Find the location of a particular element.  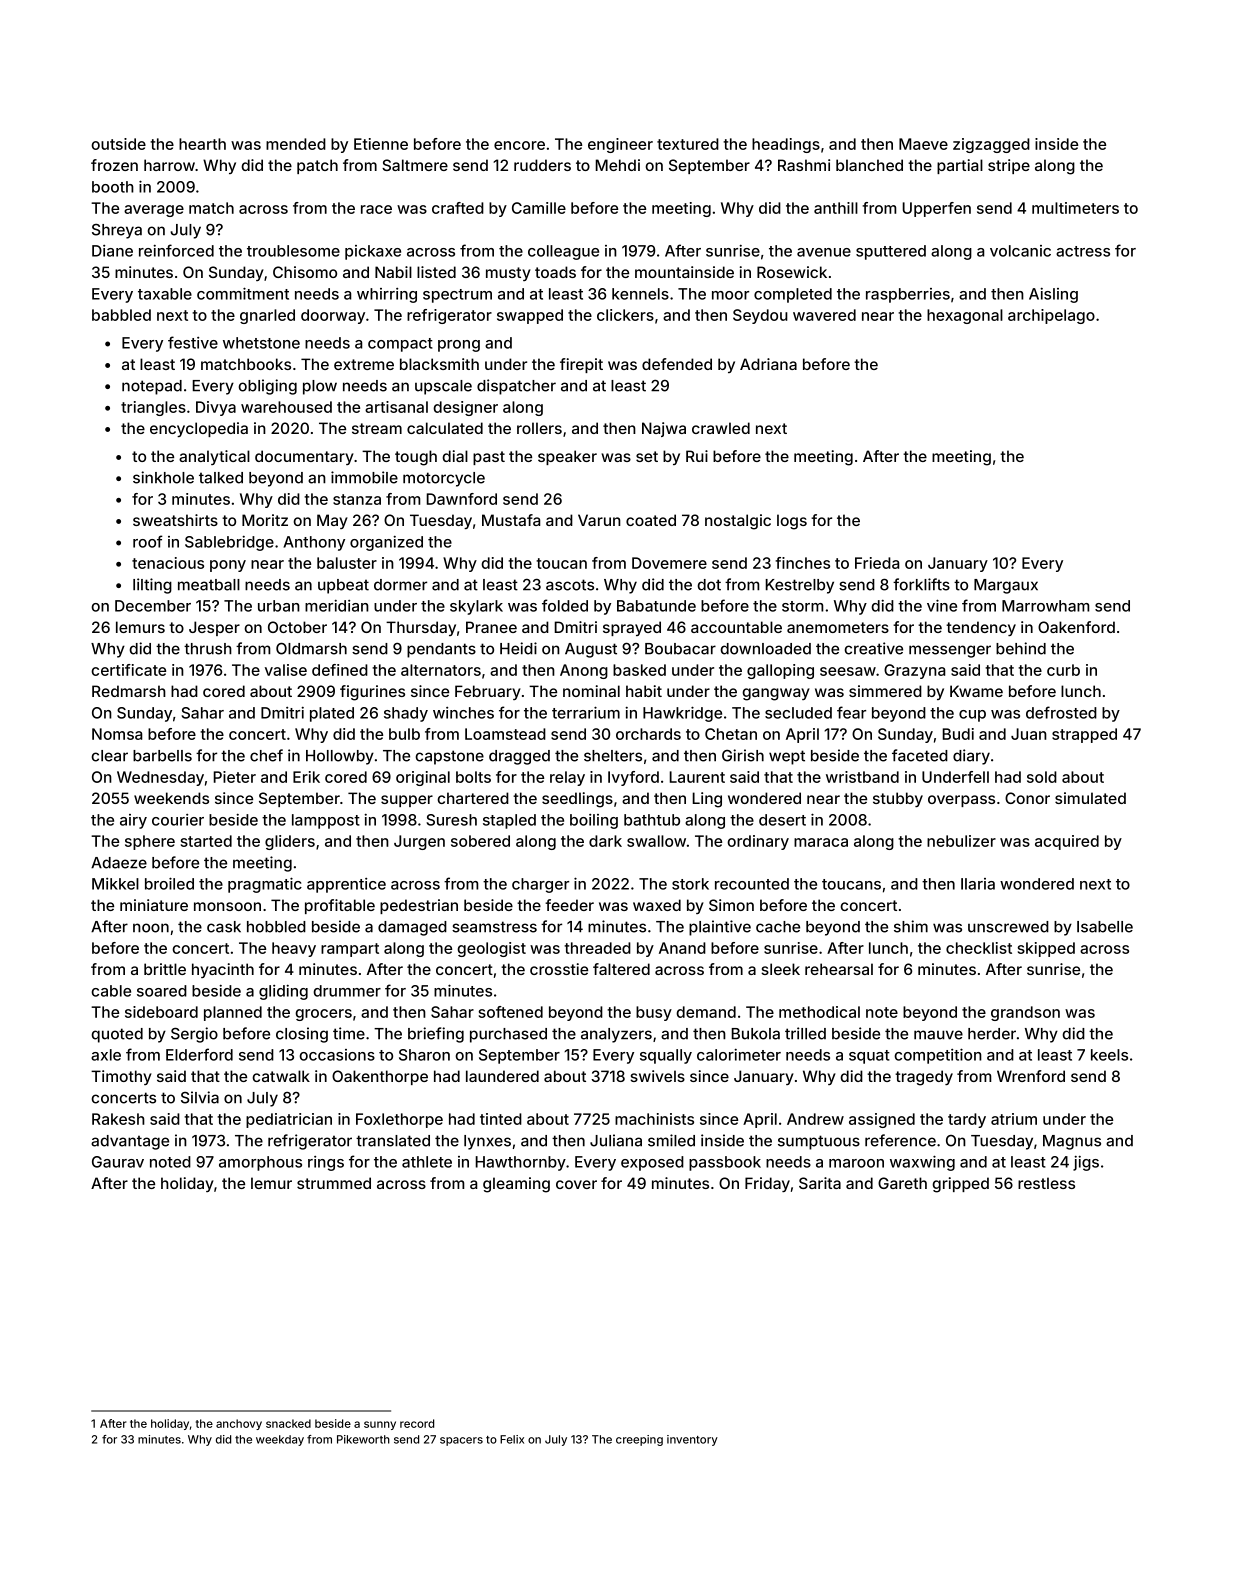

squally is located at coordinates (666, 1056).
